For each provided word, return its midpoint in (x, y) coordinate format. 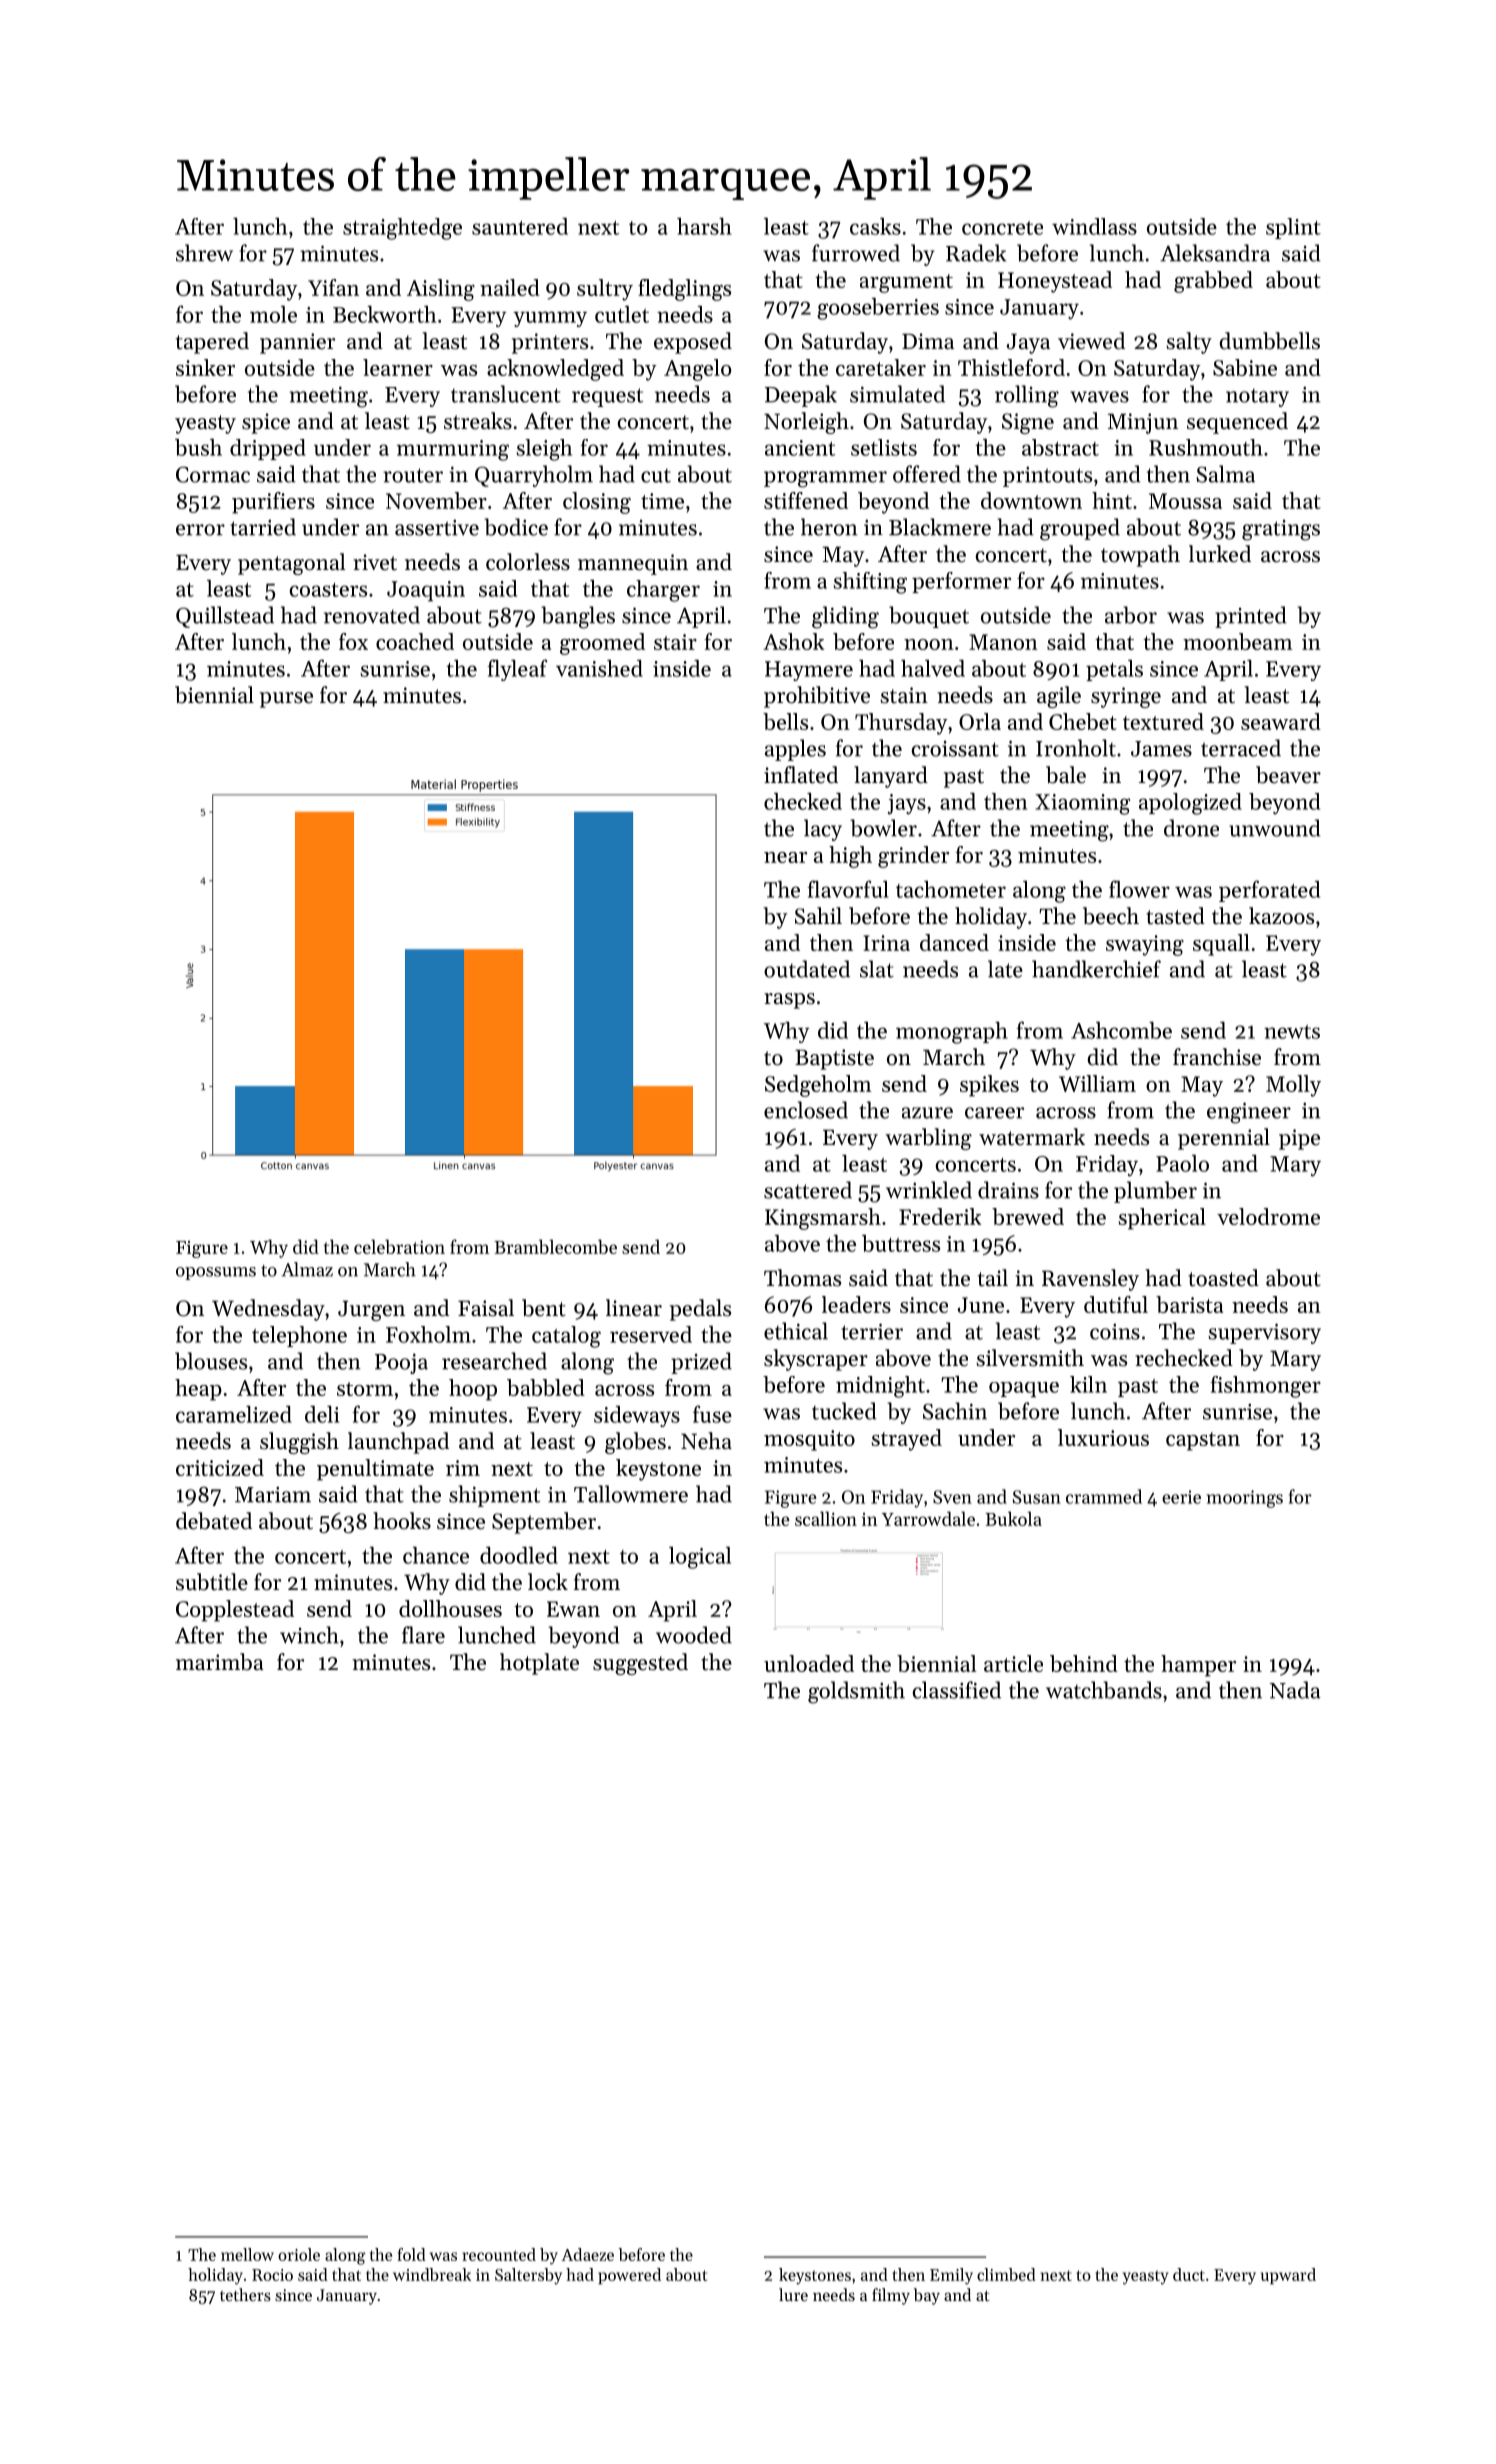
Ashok (794, 641)
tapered (212, 343)
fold (411, 2254)
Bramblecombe (555, 1246)
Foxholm (428, 1334)
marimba (220, 1662)
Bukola (1013, 1518)
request (607, 397)
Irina (886, 943)
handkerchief (1096, 969)
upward (1288, 2276)
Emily (951, 2276)
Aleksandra (1215, 253)
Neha (706, 1441)
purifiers (273, 503)
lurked (1220, 554)
